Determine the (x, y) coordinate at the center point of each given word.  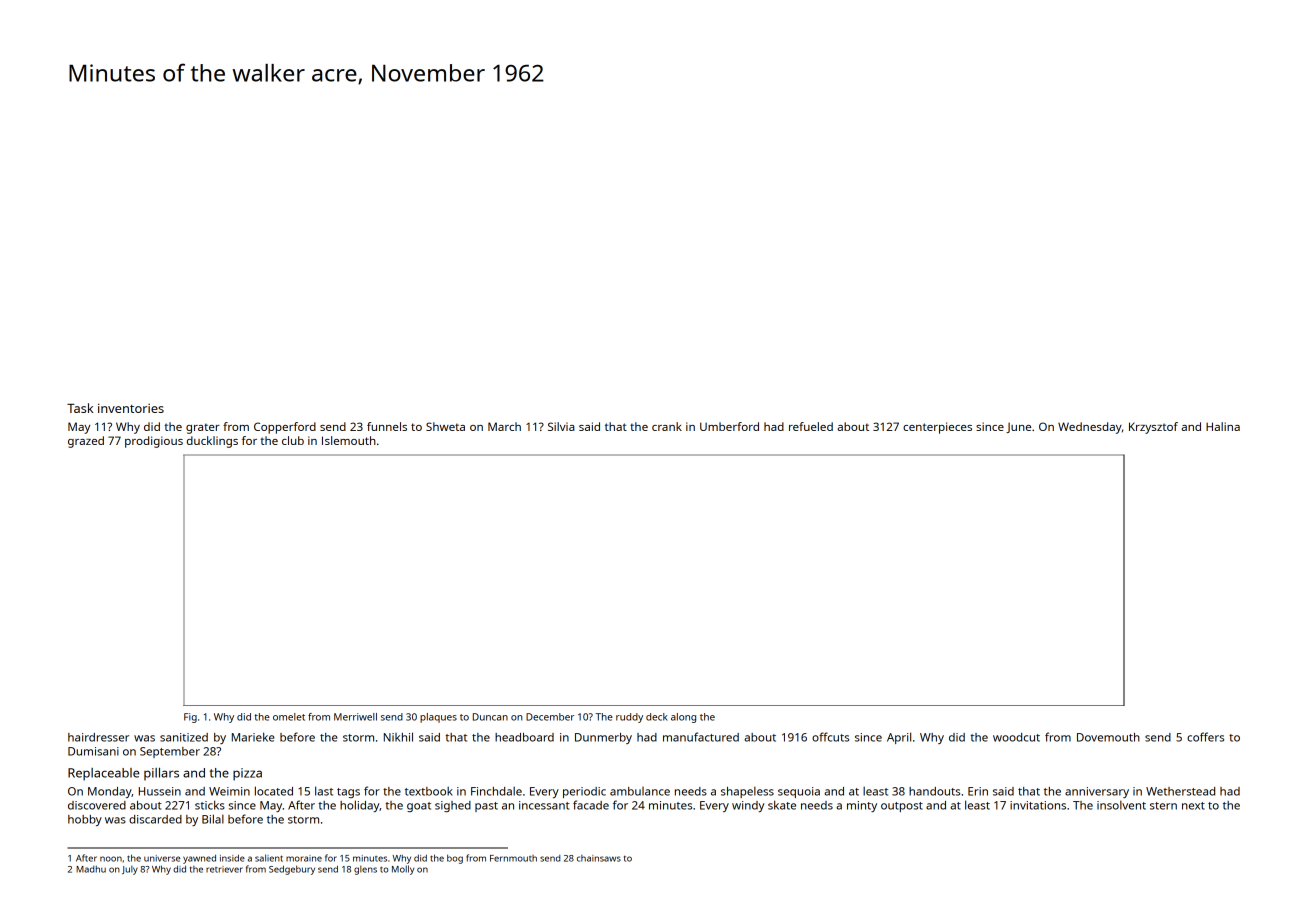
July (130, 870)
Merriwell (355, 717)
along (683, 718)
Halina (1223, 426)
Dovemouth (1108, 737)
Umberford (729, 426)
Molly (403, 870)
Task (80, 408)
